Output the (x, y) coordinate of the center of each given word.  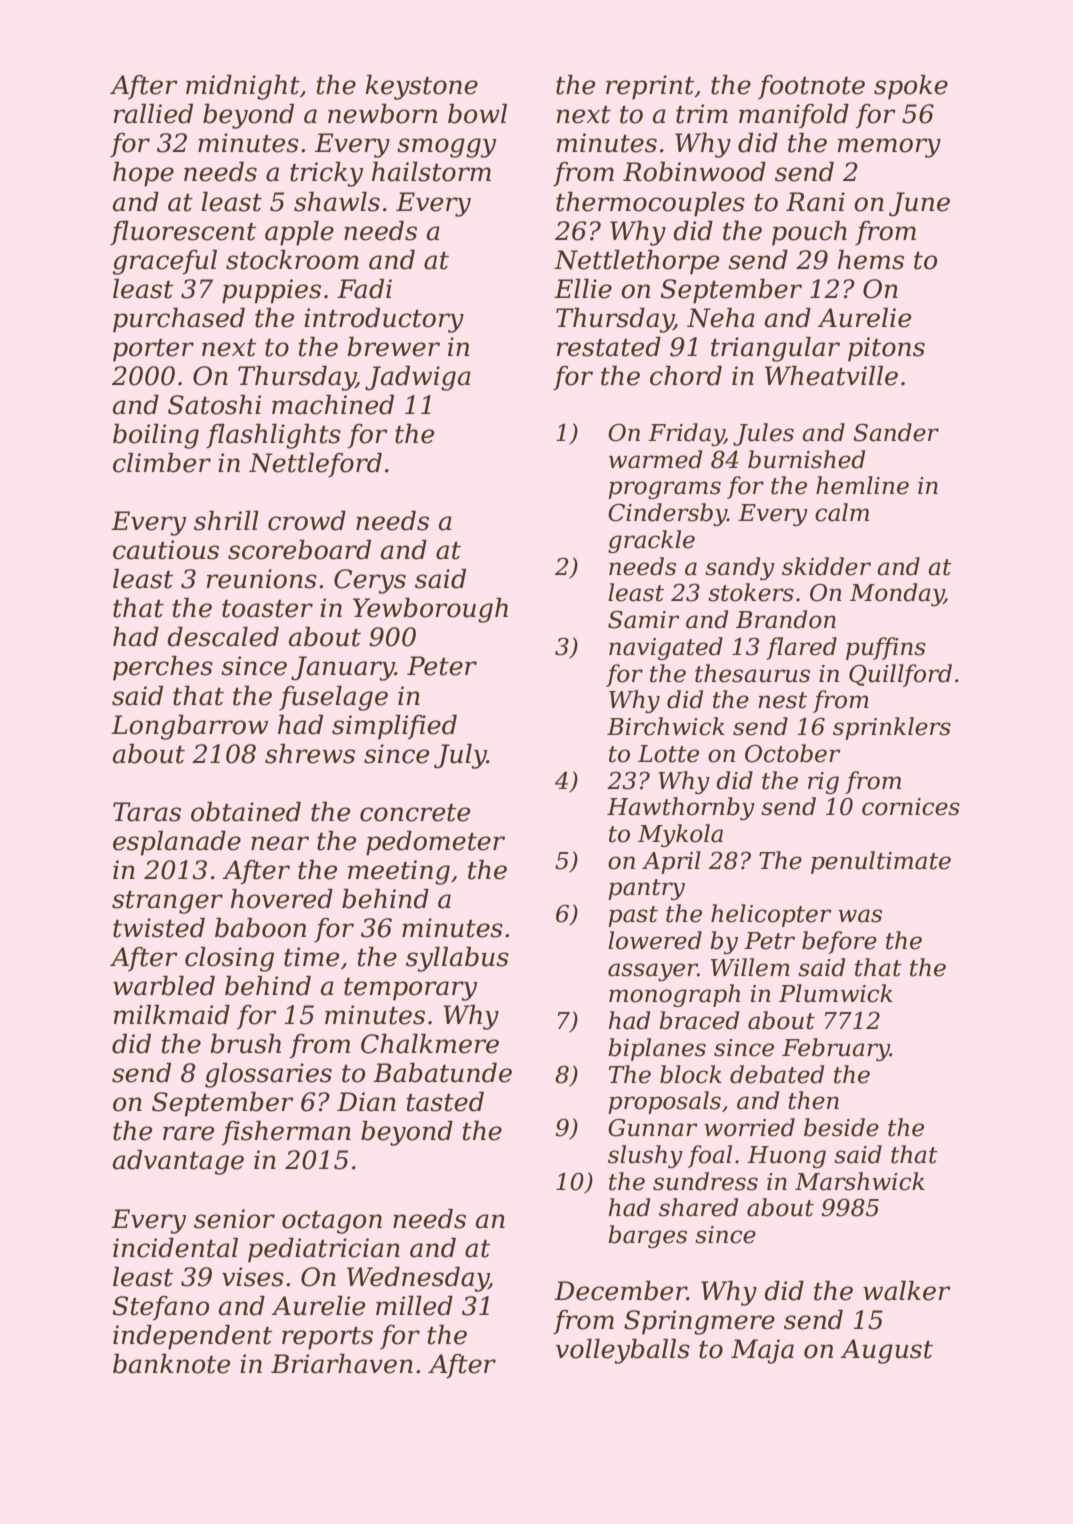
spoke (911, 87)
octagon (332, 1222)
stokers (751, 592)
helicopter (771, 915)
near (280, 843)
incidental (175, 1248)
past (633, 916)
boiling (156, 436)
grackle (651, 541)
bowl (477, 114)
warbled (164, 986)
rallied (153, 114)
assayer (653, 972)
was (860, 916)
